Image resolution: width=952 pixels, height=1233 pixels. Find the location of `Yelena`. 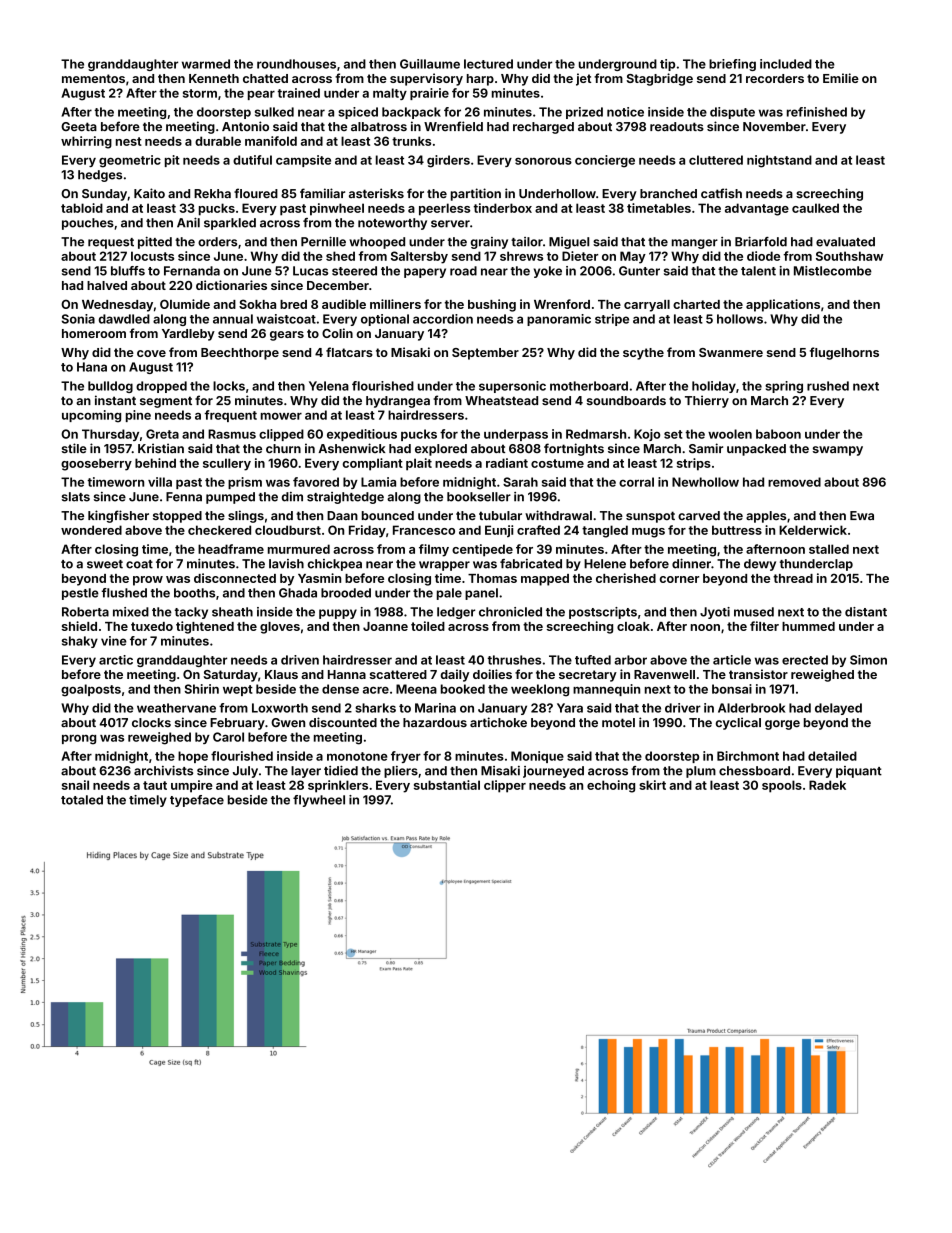

Yelena is located at coordinates (329, 386).
